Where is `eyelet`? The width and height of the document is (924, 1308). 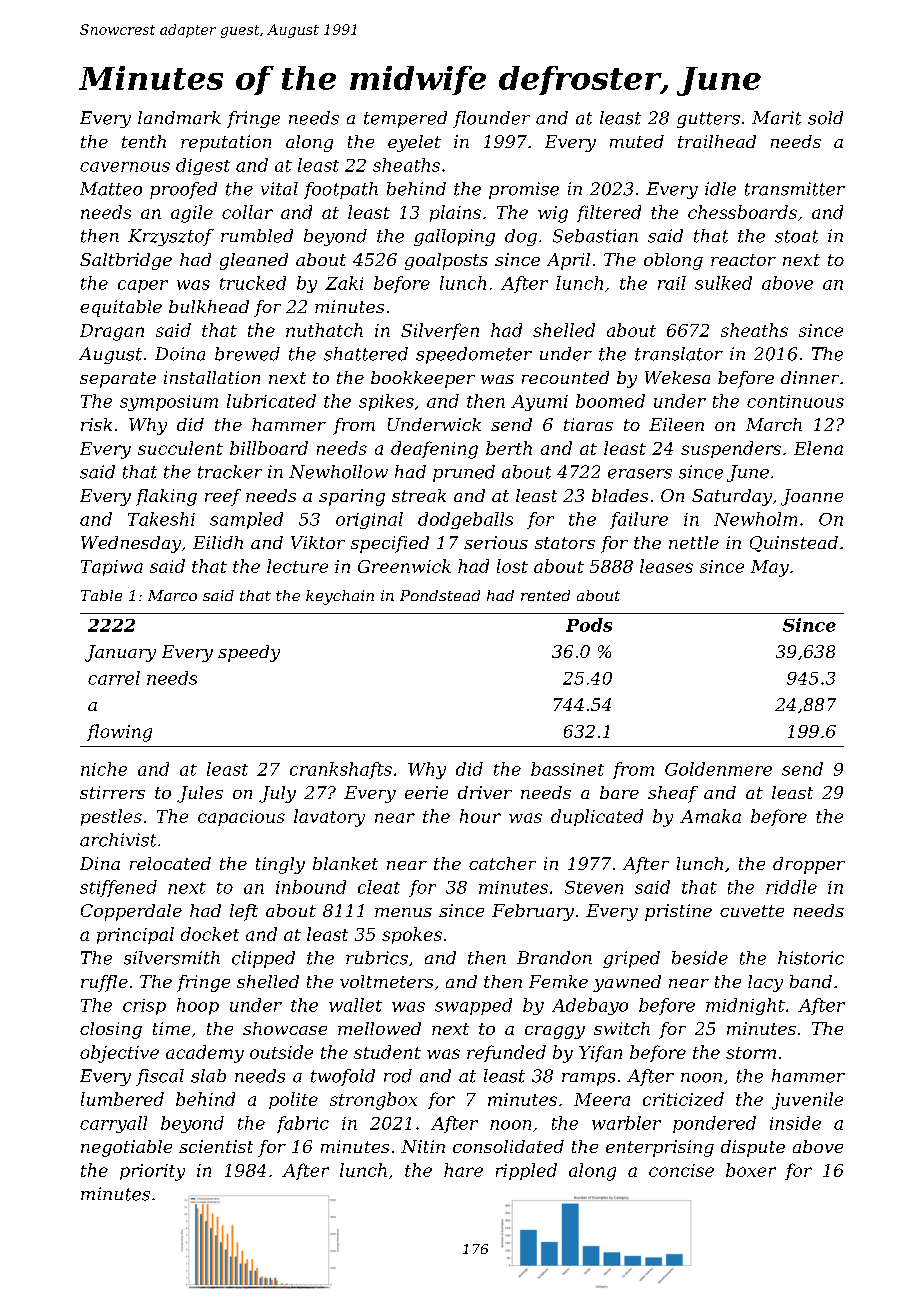
eyelet is located at coordinates (414, 143).
